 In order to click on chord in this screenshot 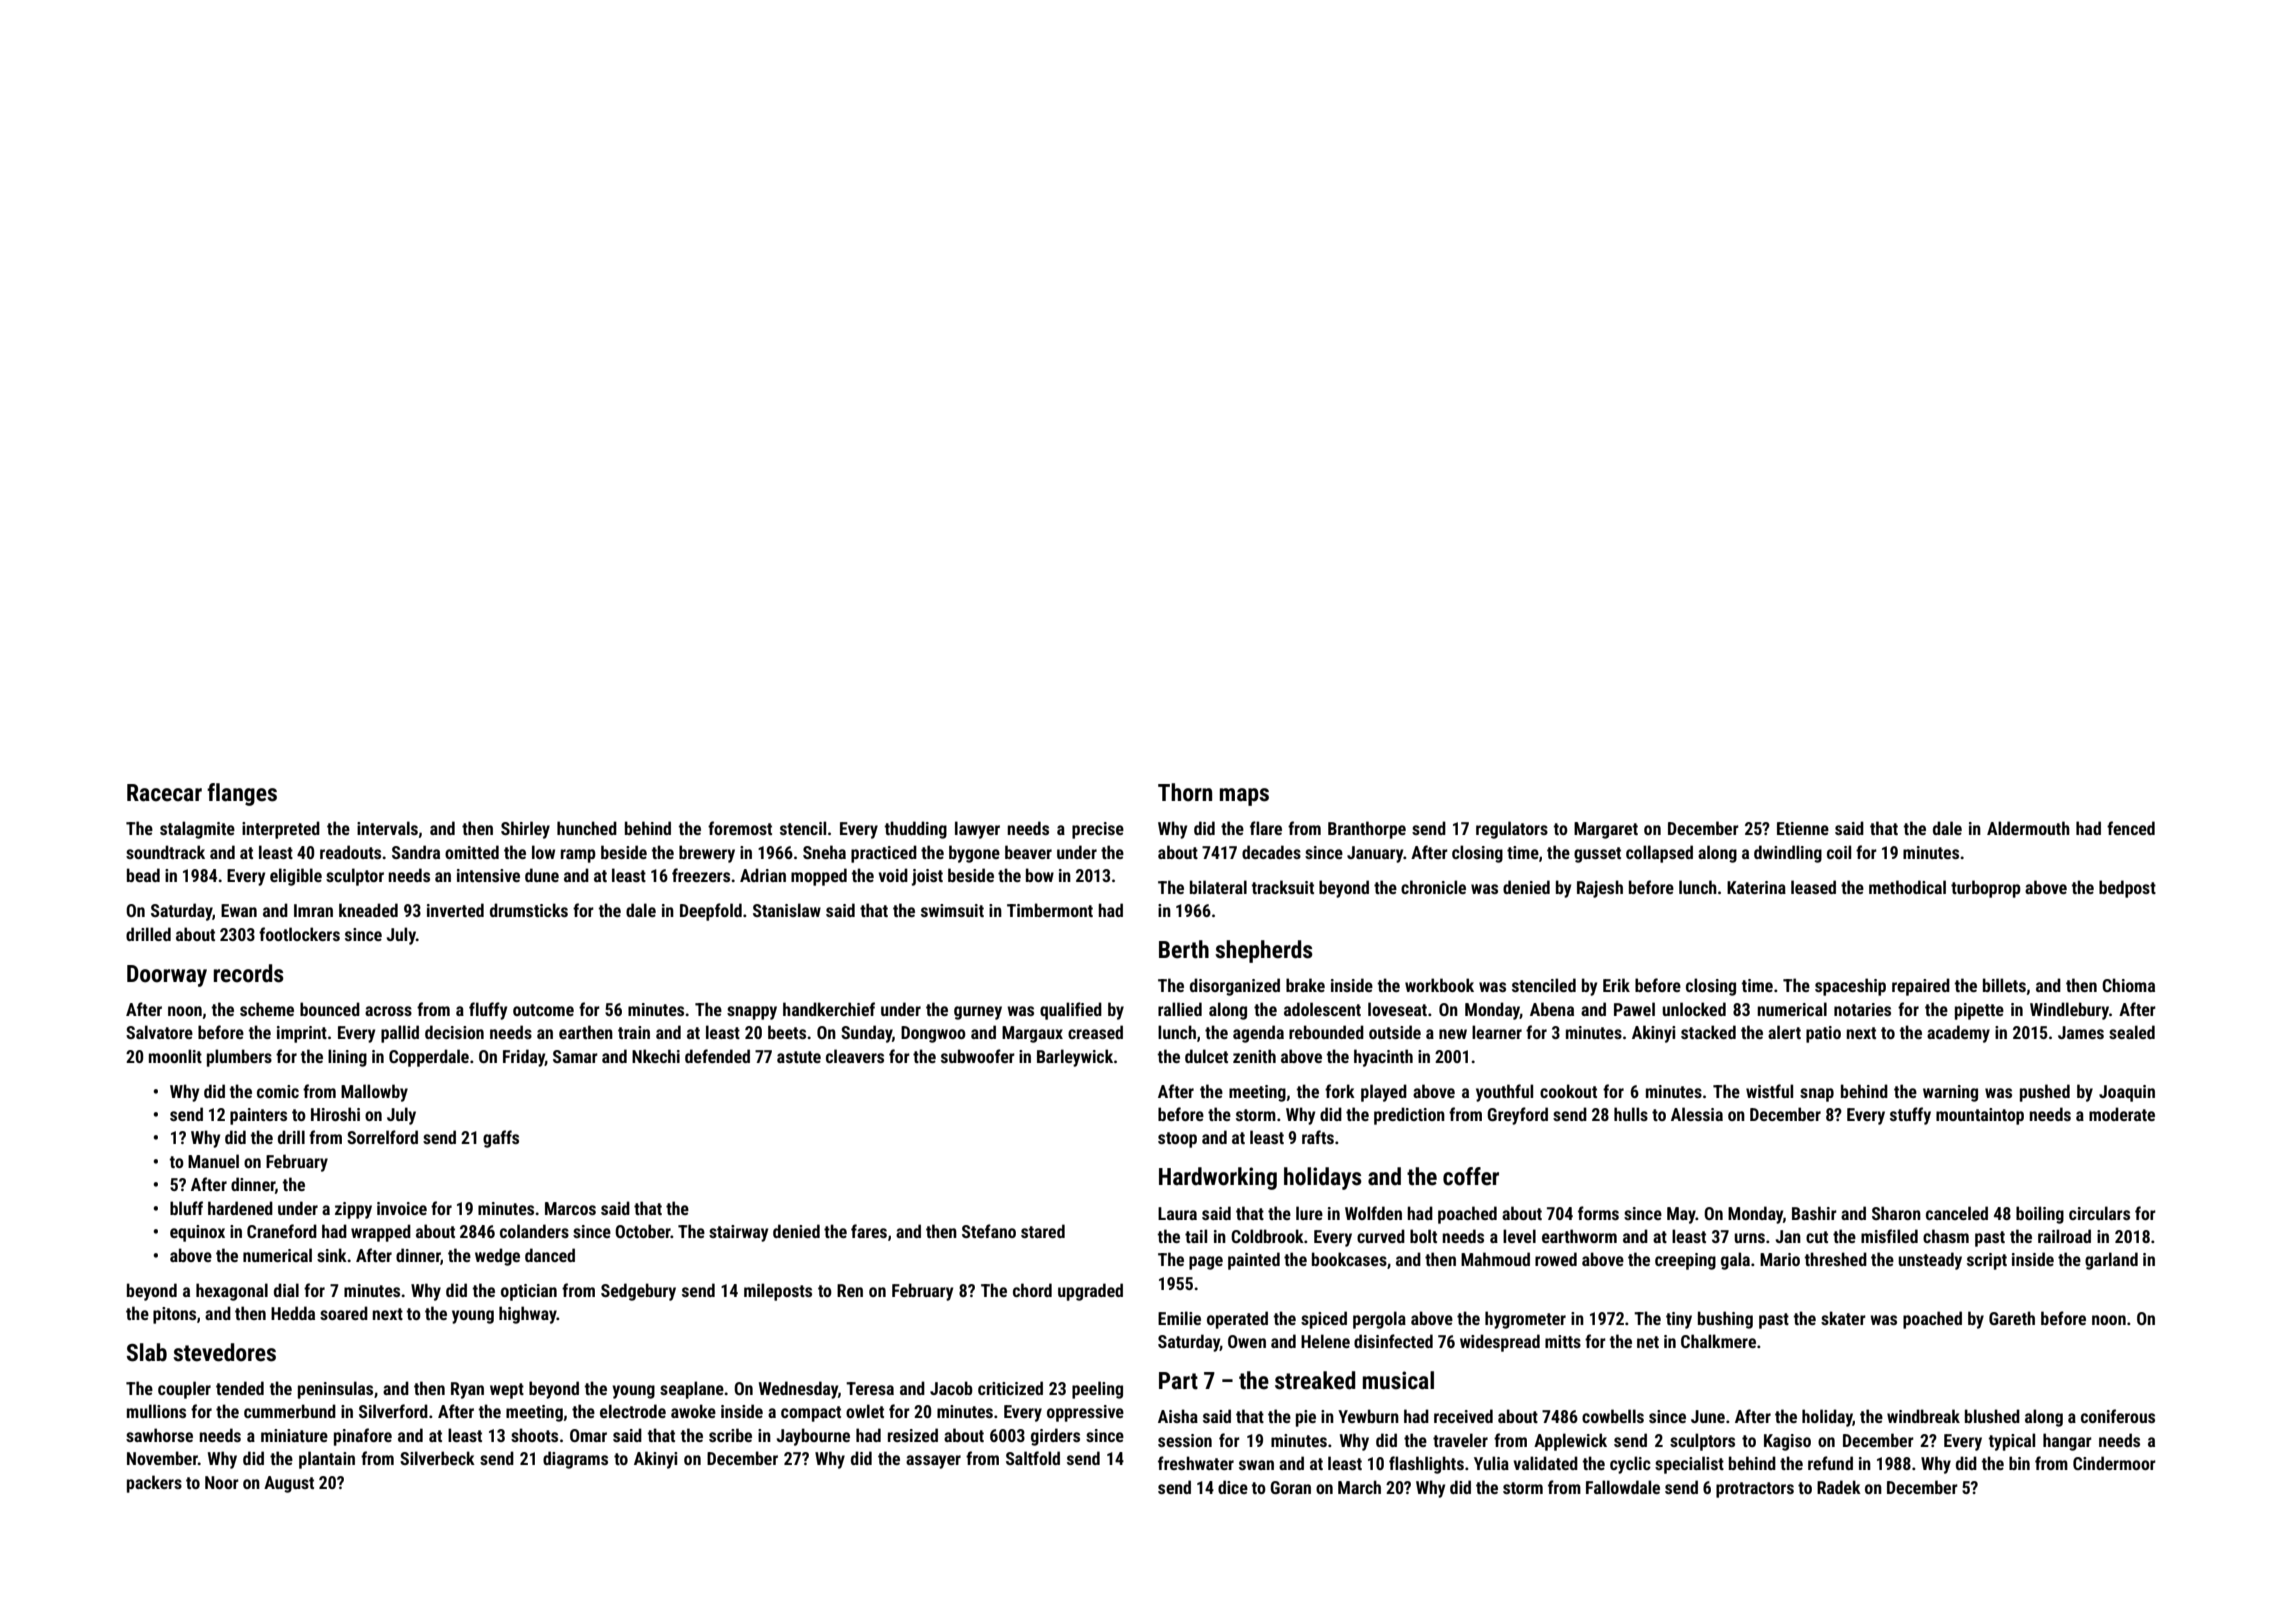, I will do `click(1032, 1290)`.
